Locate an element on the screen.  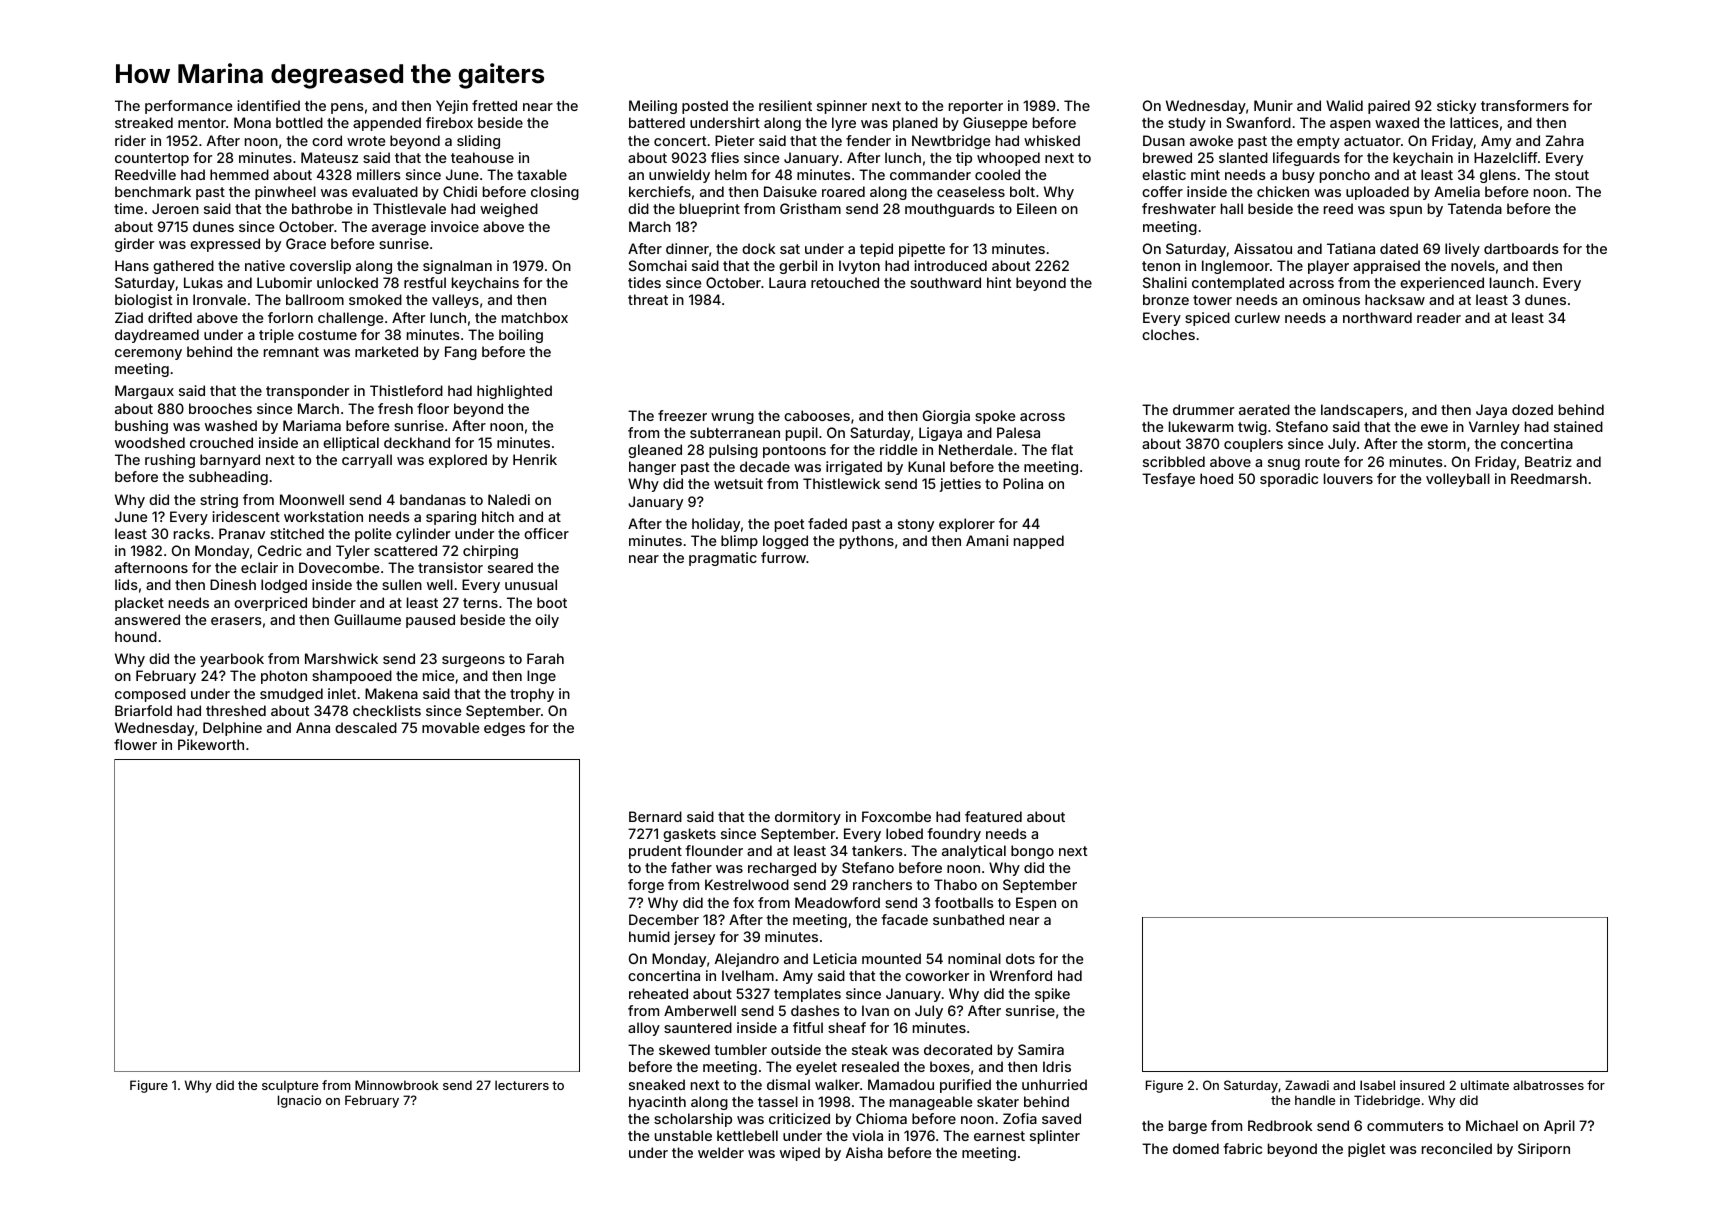
Ignacio is located at coordinates (299, 1101).
